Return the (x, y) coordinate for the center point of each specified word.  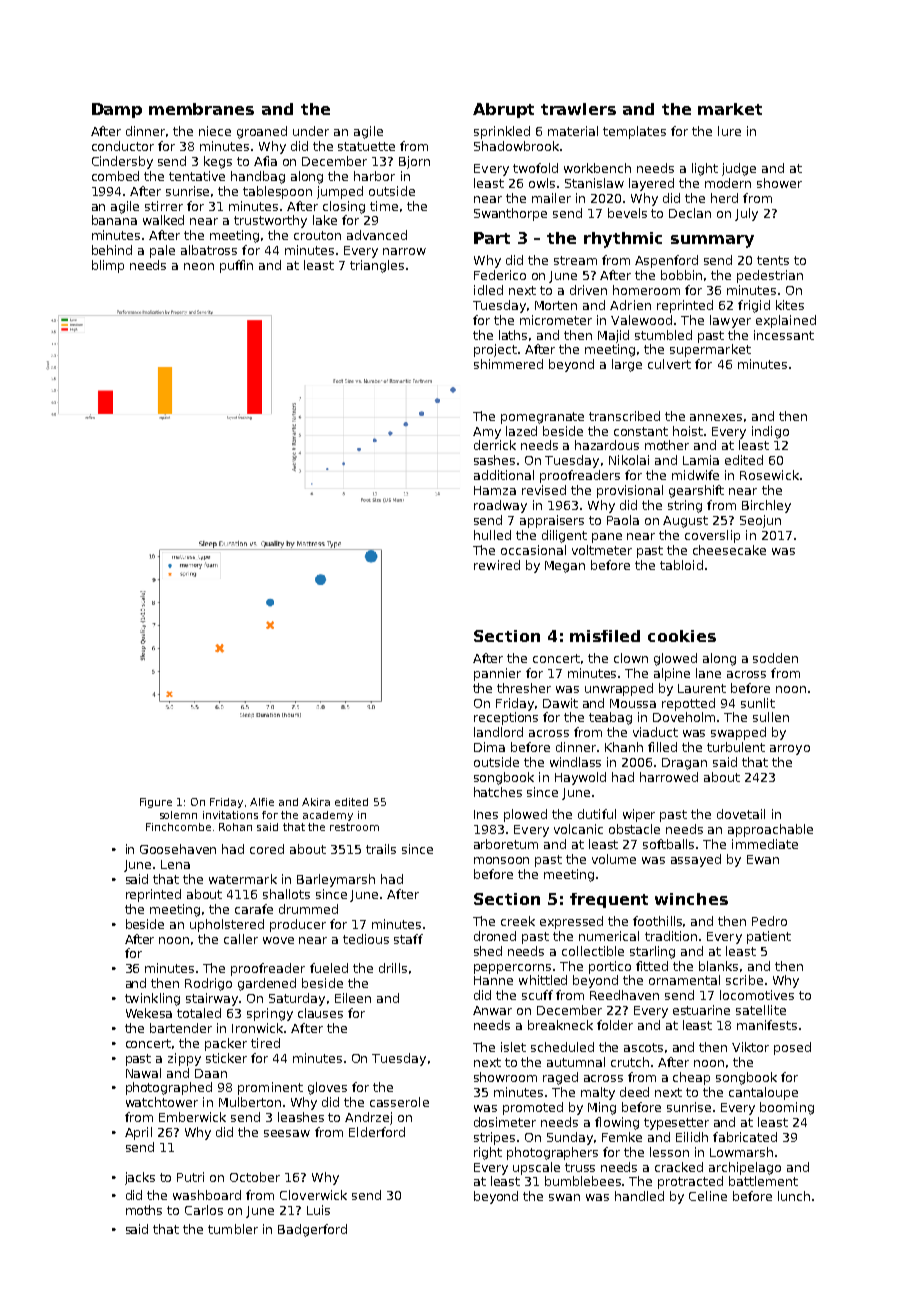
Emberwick (192, 1117)
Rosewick (769, 475)
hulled (492, 535)
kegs (218, 162)
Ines (486, 814)
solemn (178, 815)
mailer (551, 198)
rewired (497, 565)
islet (513, 1047)
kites (790, 305)
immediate (765, 844)
